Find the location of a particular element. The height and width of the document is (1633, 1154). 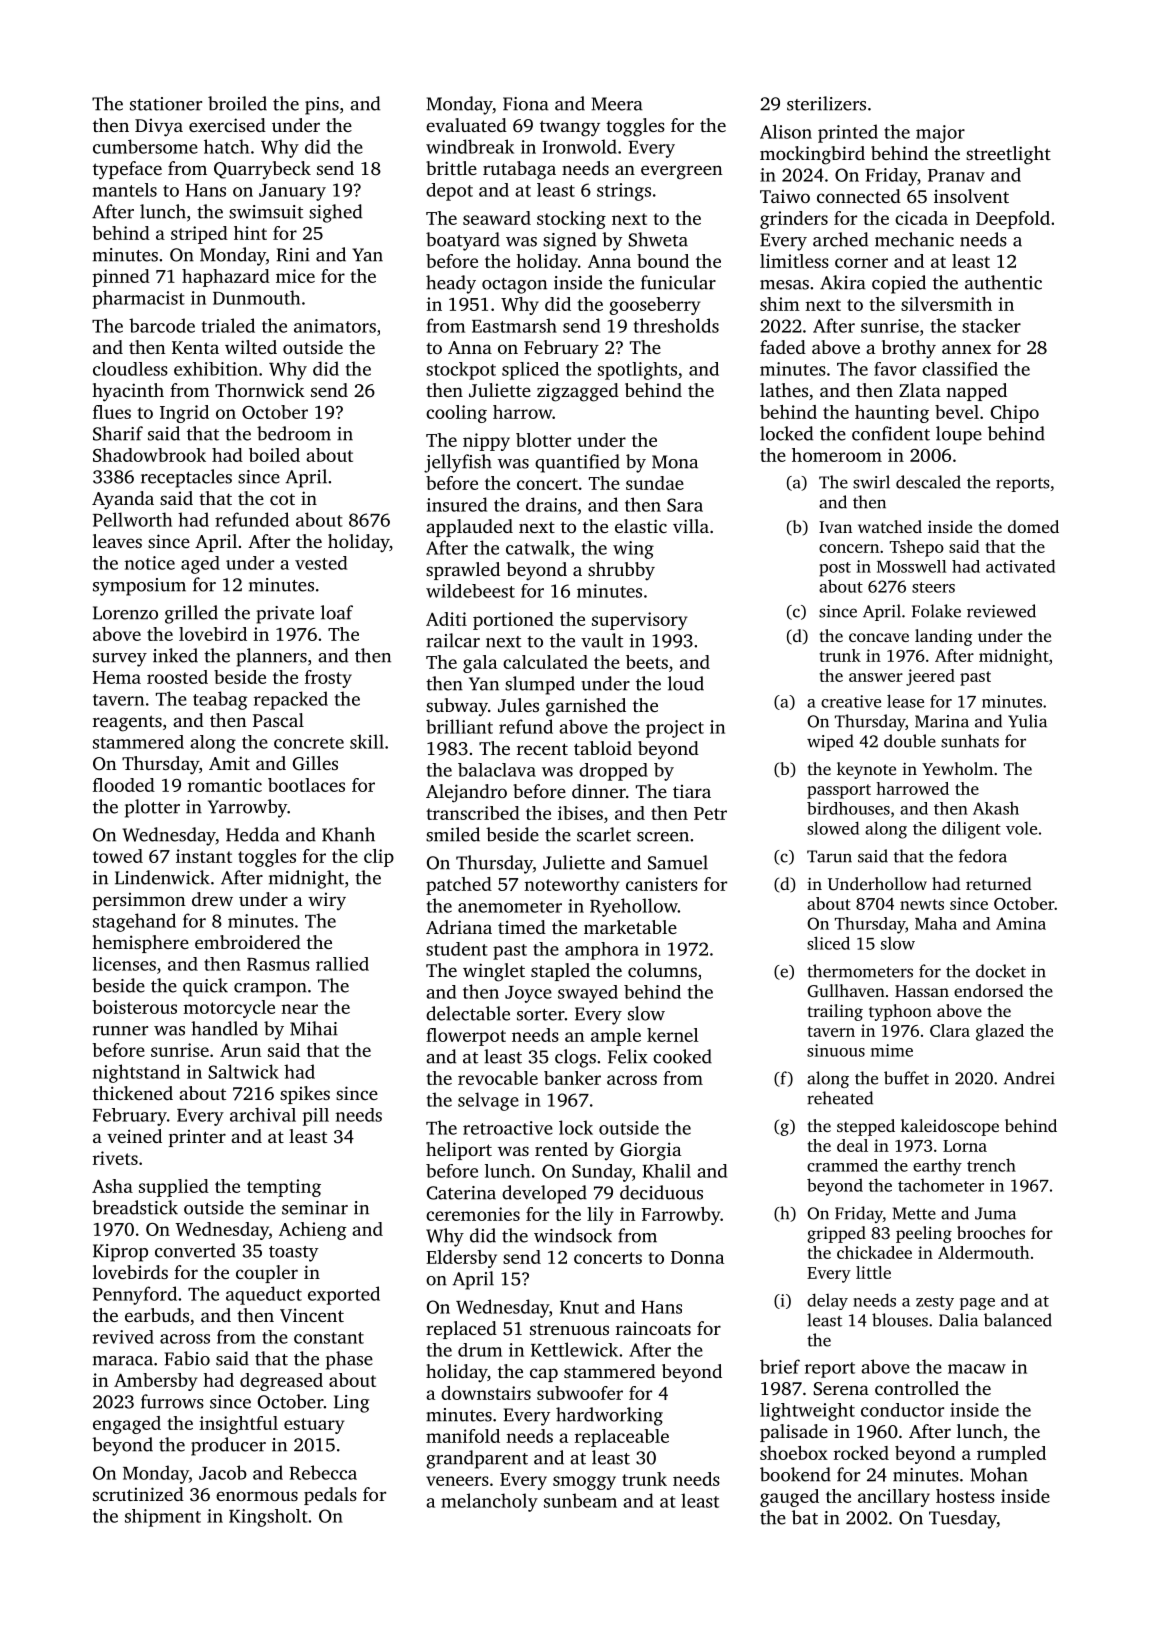

cicada is located at coordinates (921, 218).
